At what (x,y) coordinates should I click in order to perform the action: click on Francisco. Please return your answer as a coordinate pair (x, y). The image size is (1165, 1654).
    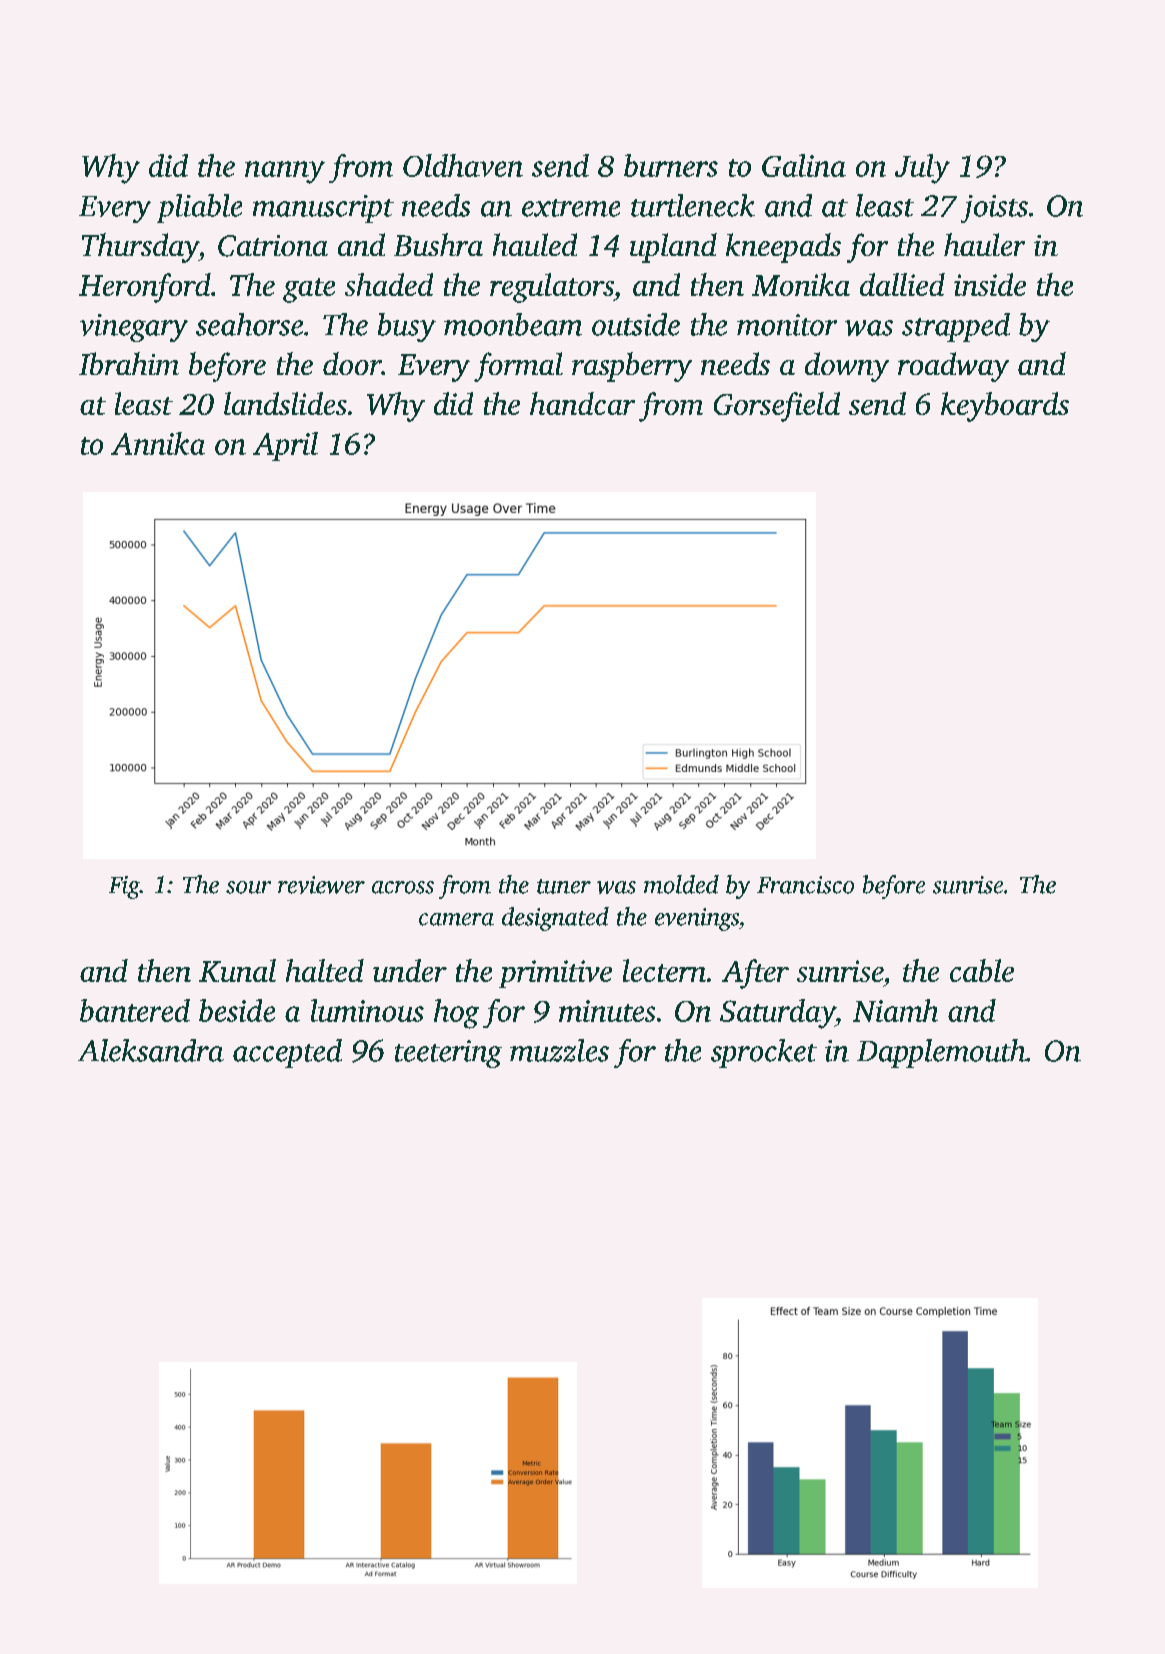
    Looking at the image, I should click on (805, 885).
